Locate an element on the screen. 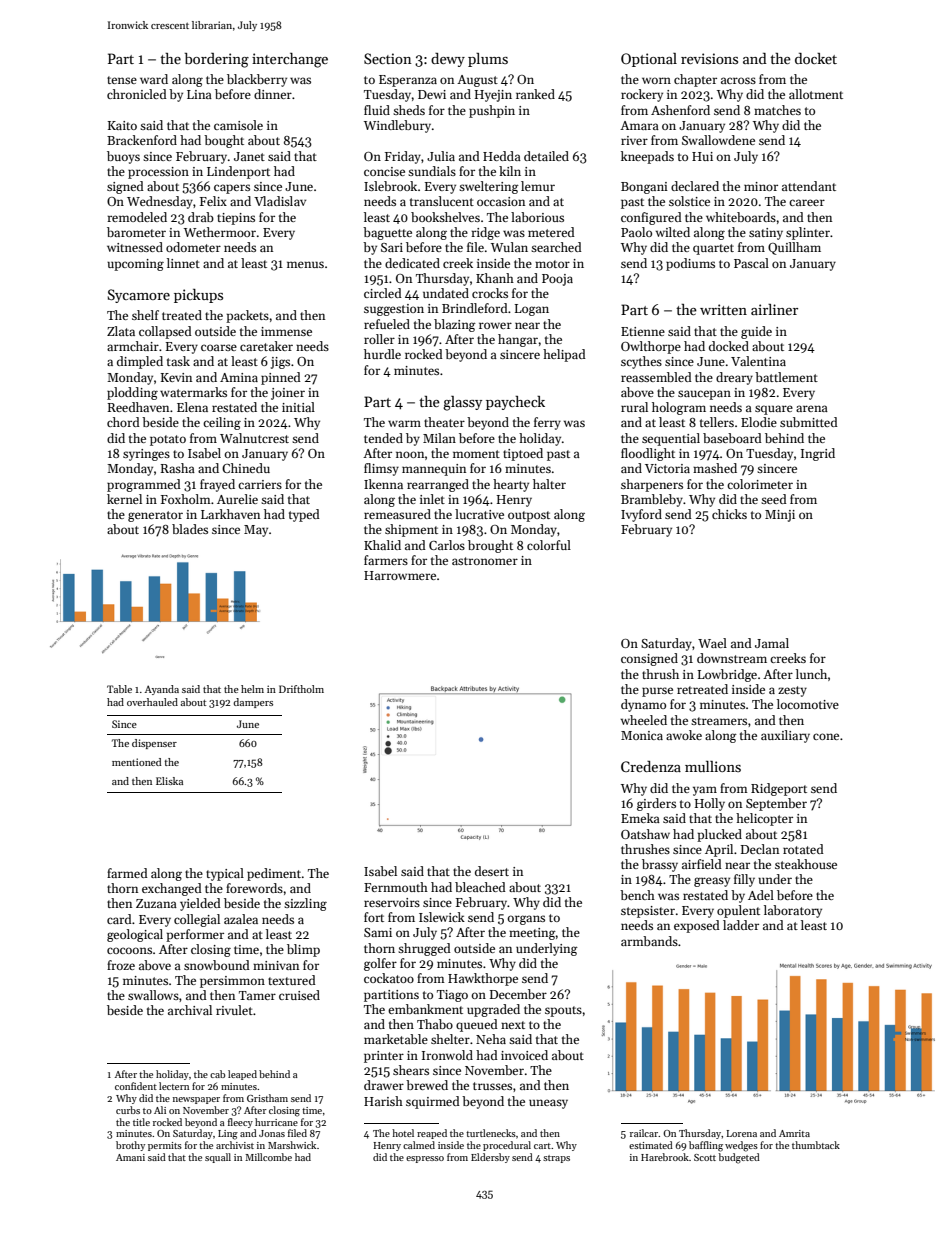 Image resolution: width=952 pixels, height=1233 pixels. Credenza is located at coordinates (651, 766).
